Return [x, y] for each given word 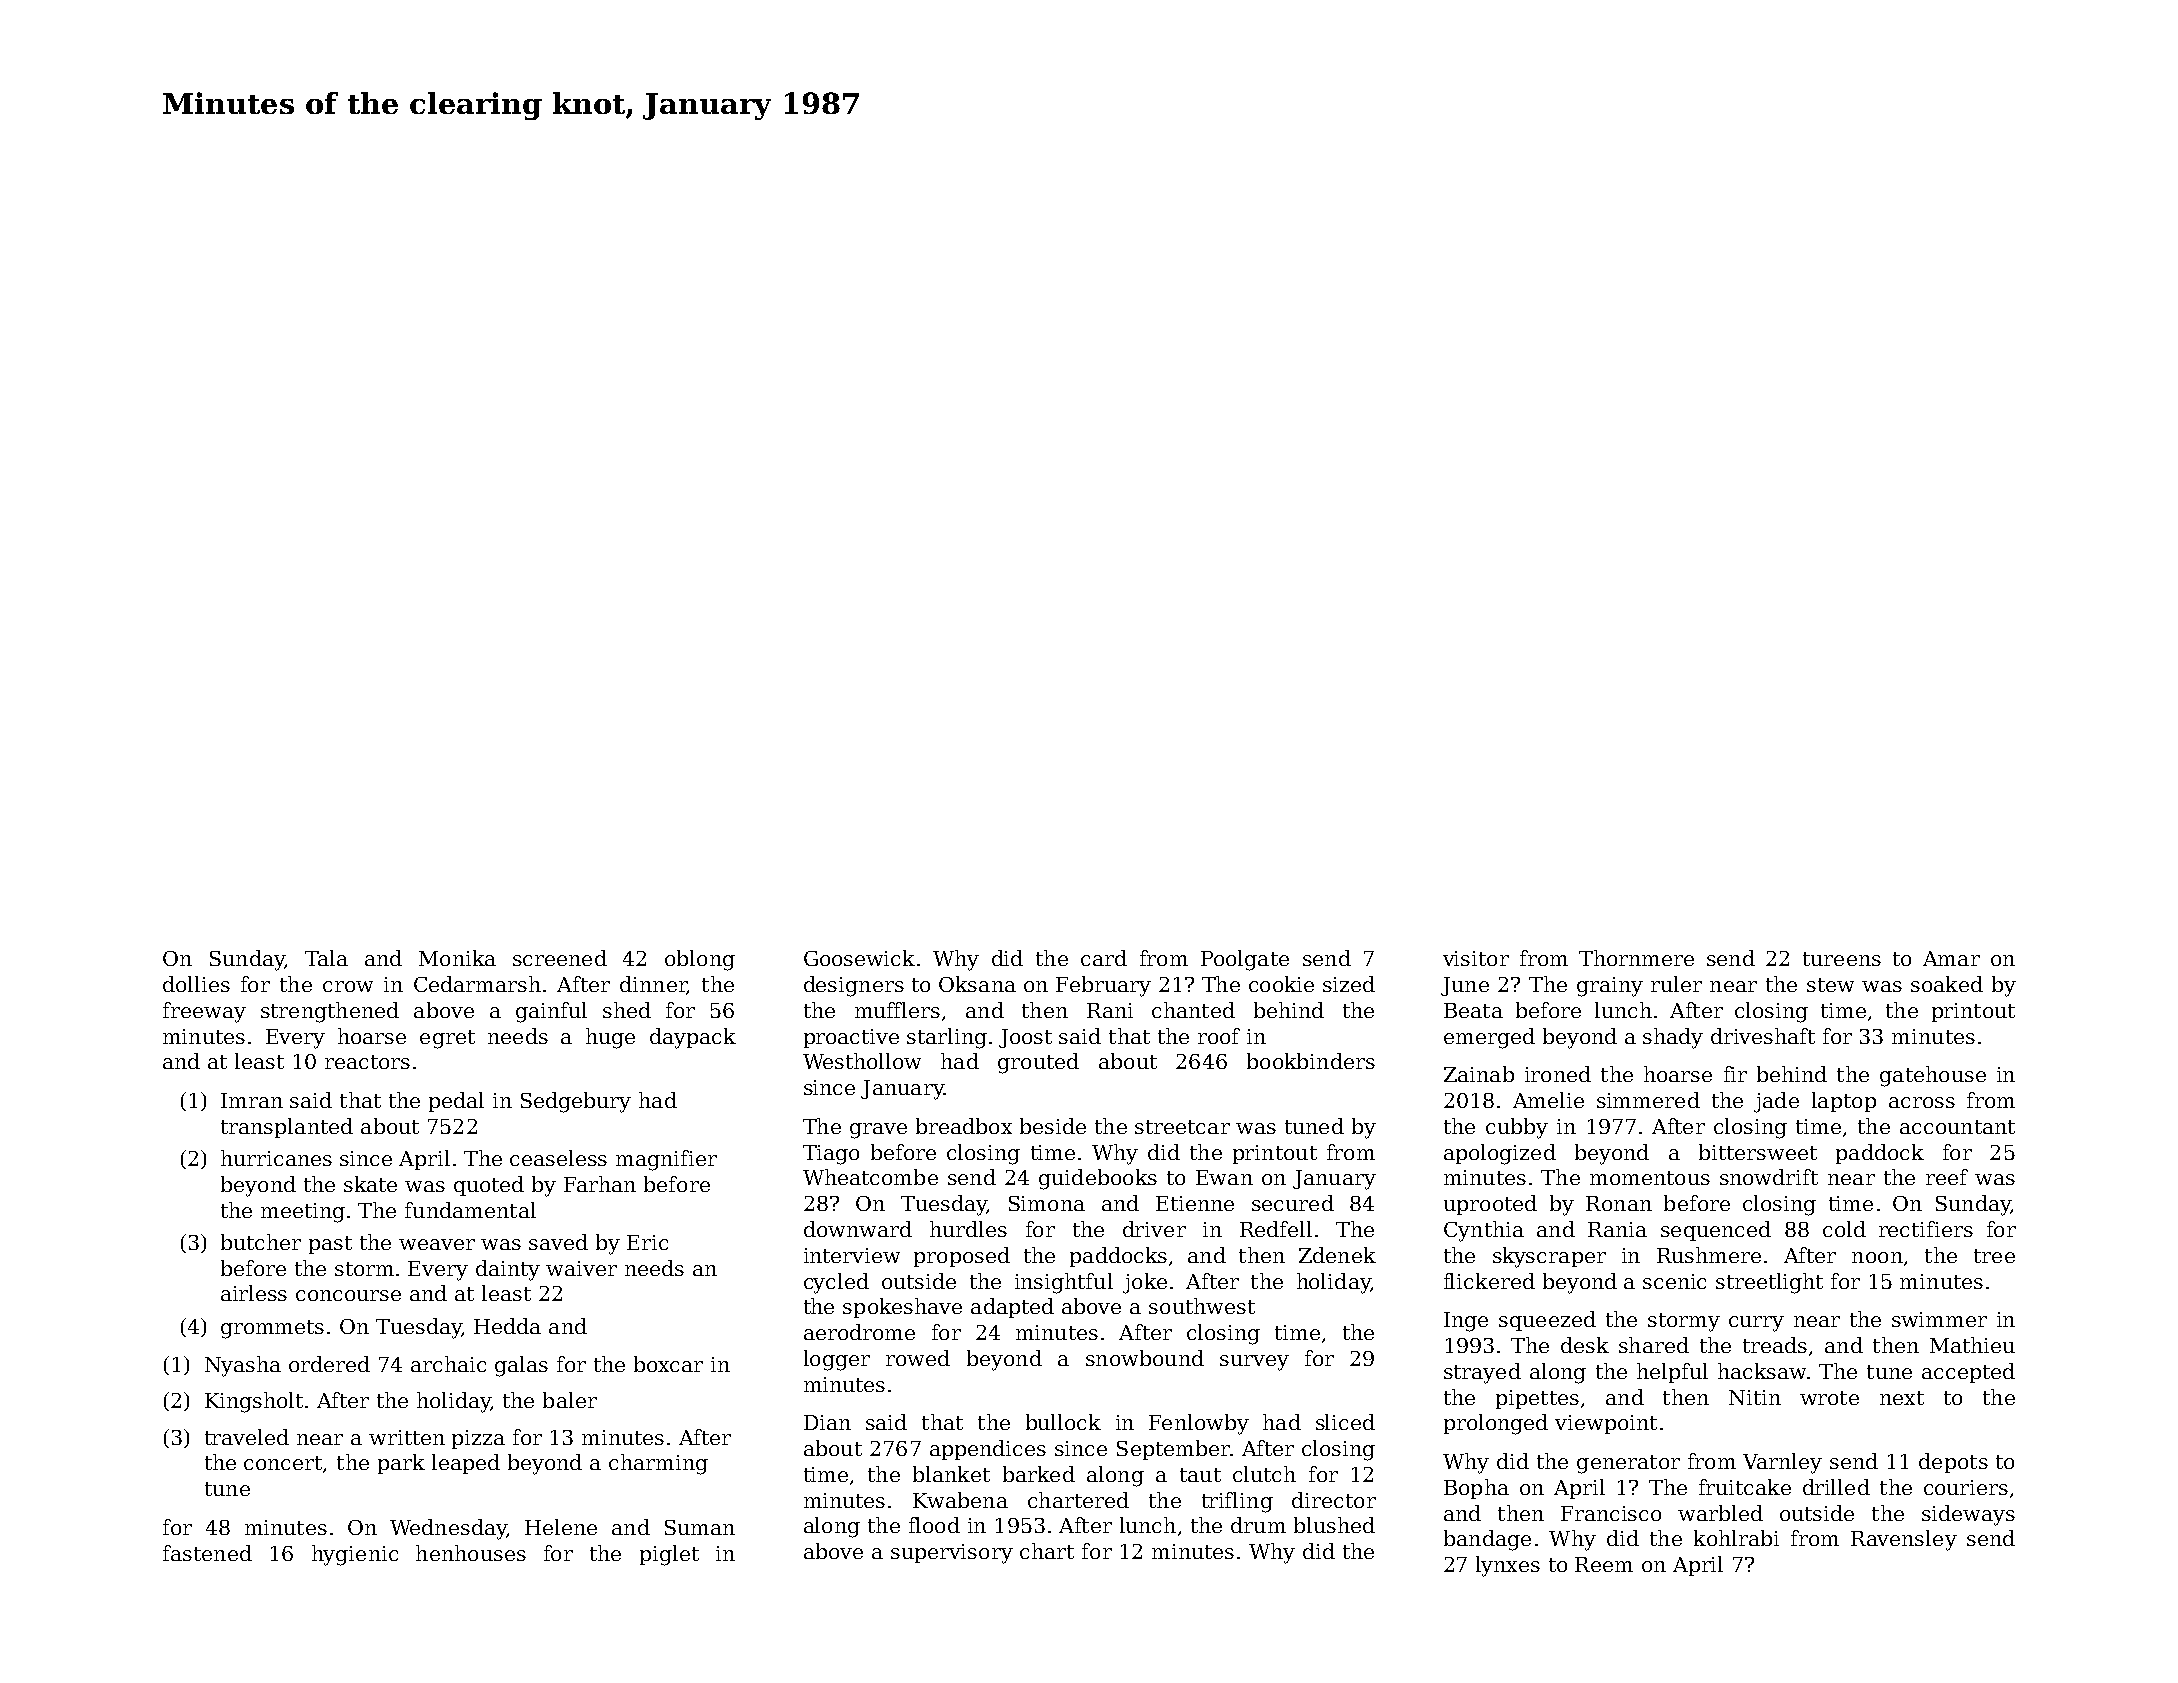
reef [1947, 1177]
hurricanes [276, 1158]
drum [1258, 1525]
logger [837, 1360]
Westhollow [862, 1061]
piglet [669, 1555]
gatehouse [1933, 1076]
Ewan [1224, 1177]
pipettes [1537, 1399]
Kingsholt [254, 1402]
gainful [551, 1012]
